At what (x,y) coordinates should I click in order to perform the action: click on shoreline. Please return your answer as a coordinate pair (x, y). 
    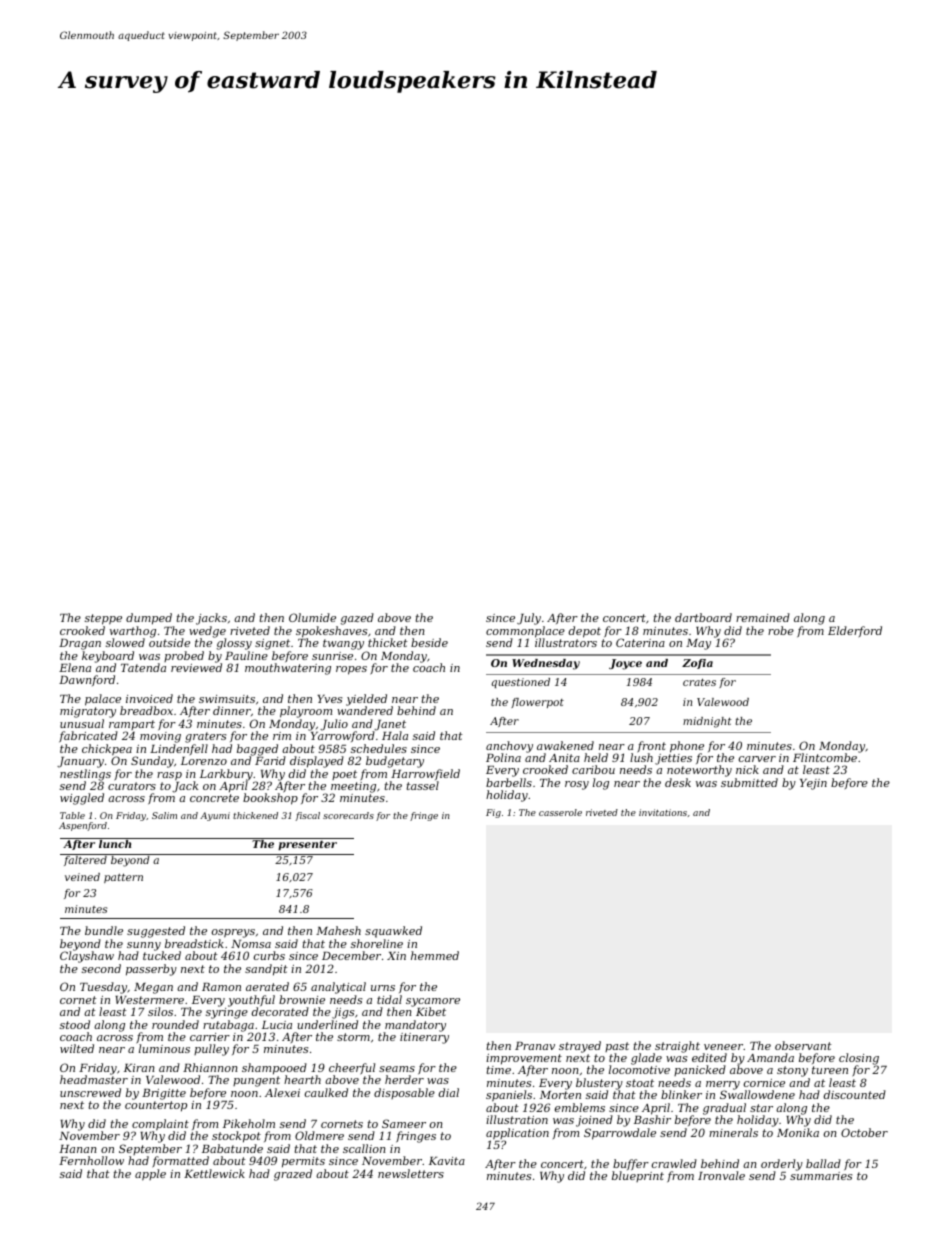
    Looking at the image, I should click on (377, 943).
